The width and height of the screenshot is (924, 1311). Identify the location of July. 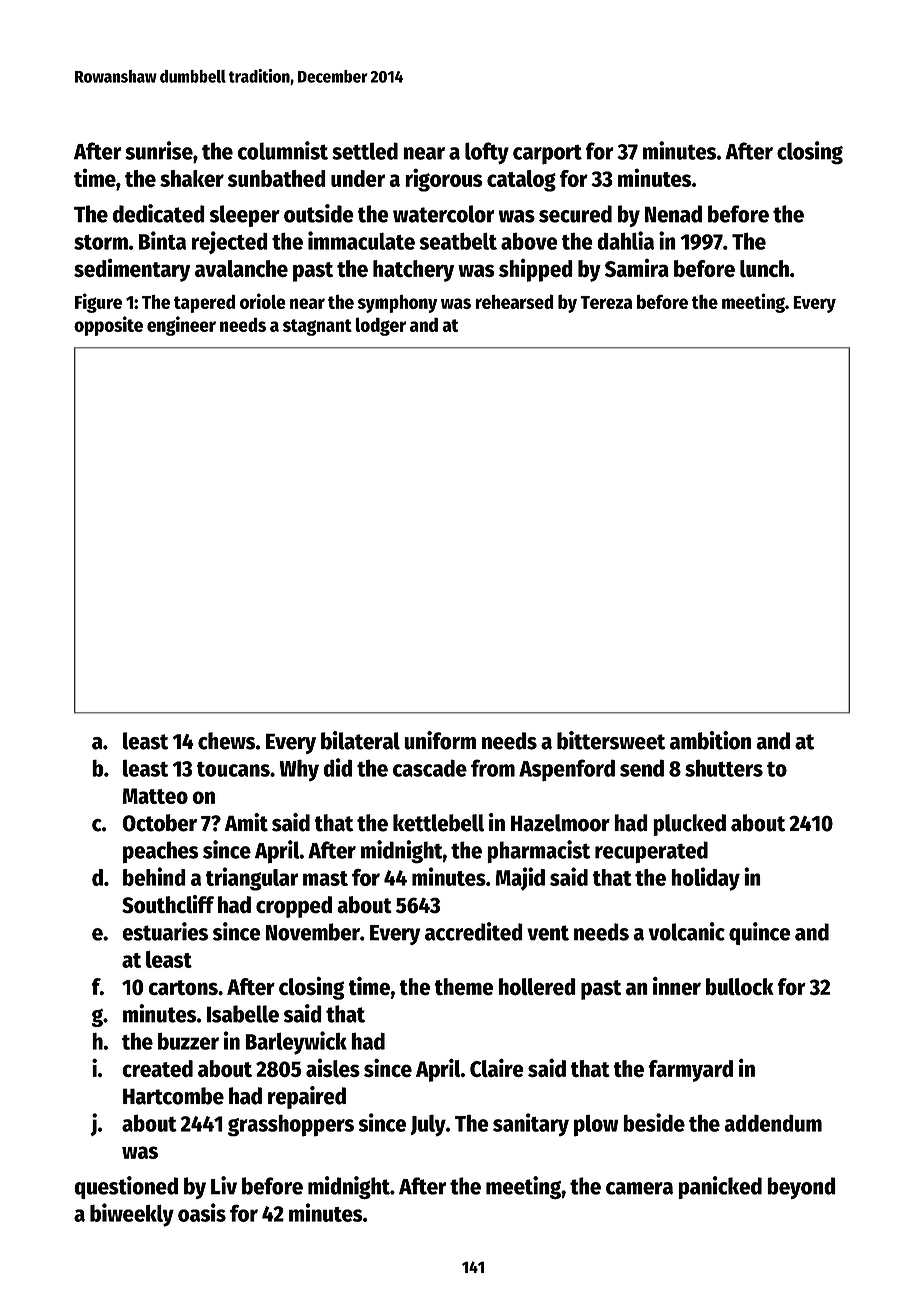
(428, 1125).
